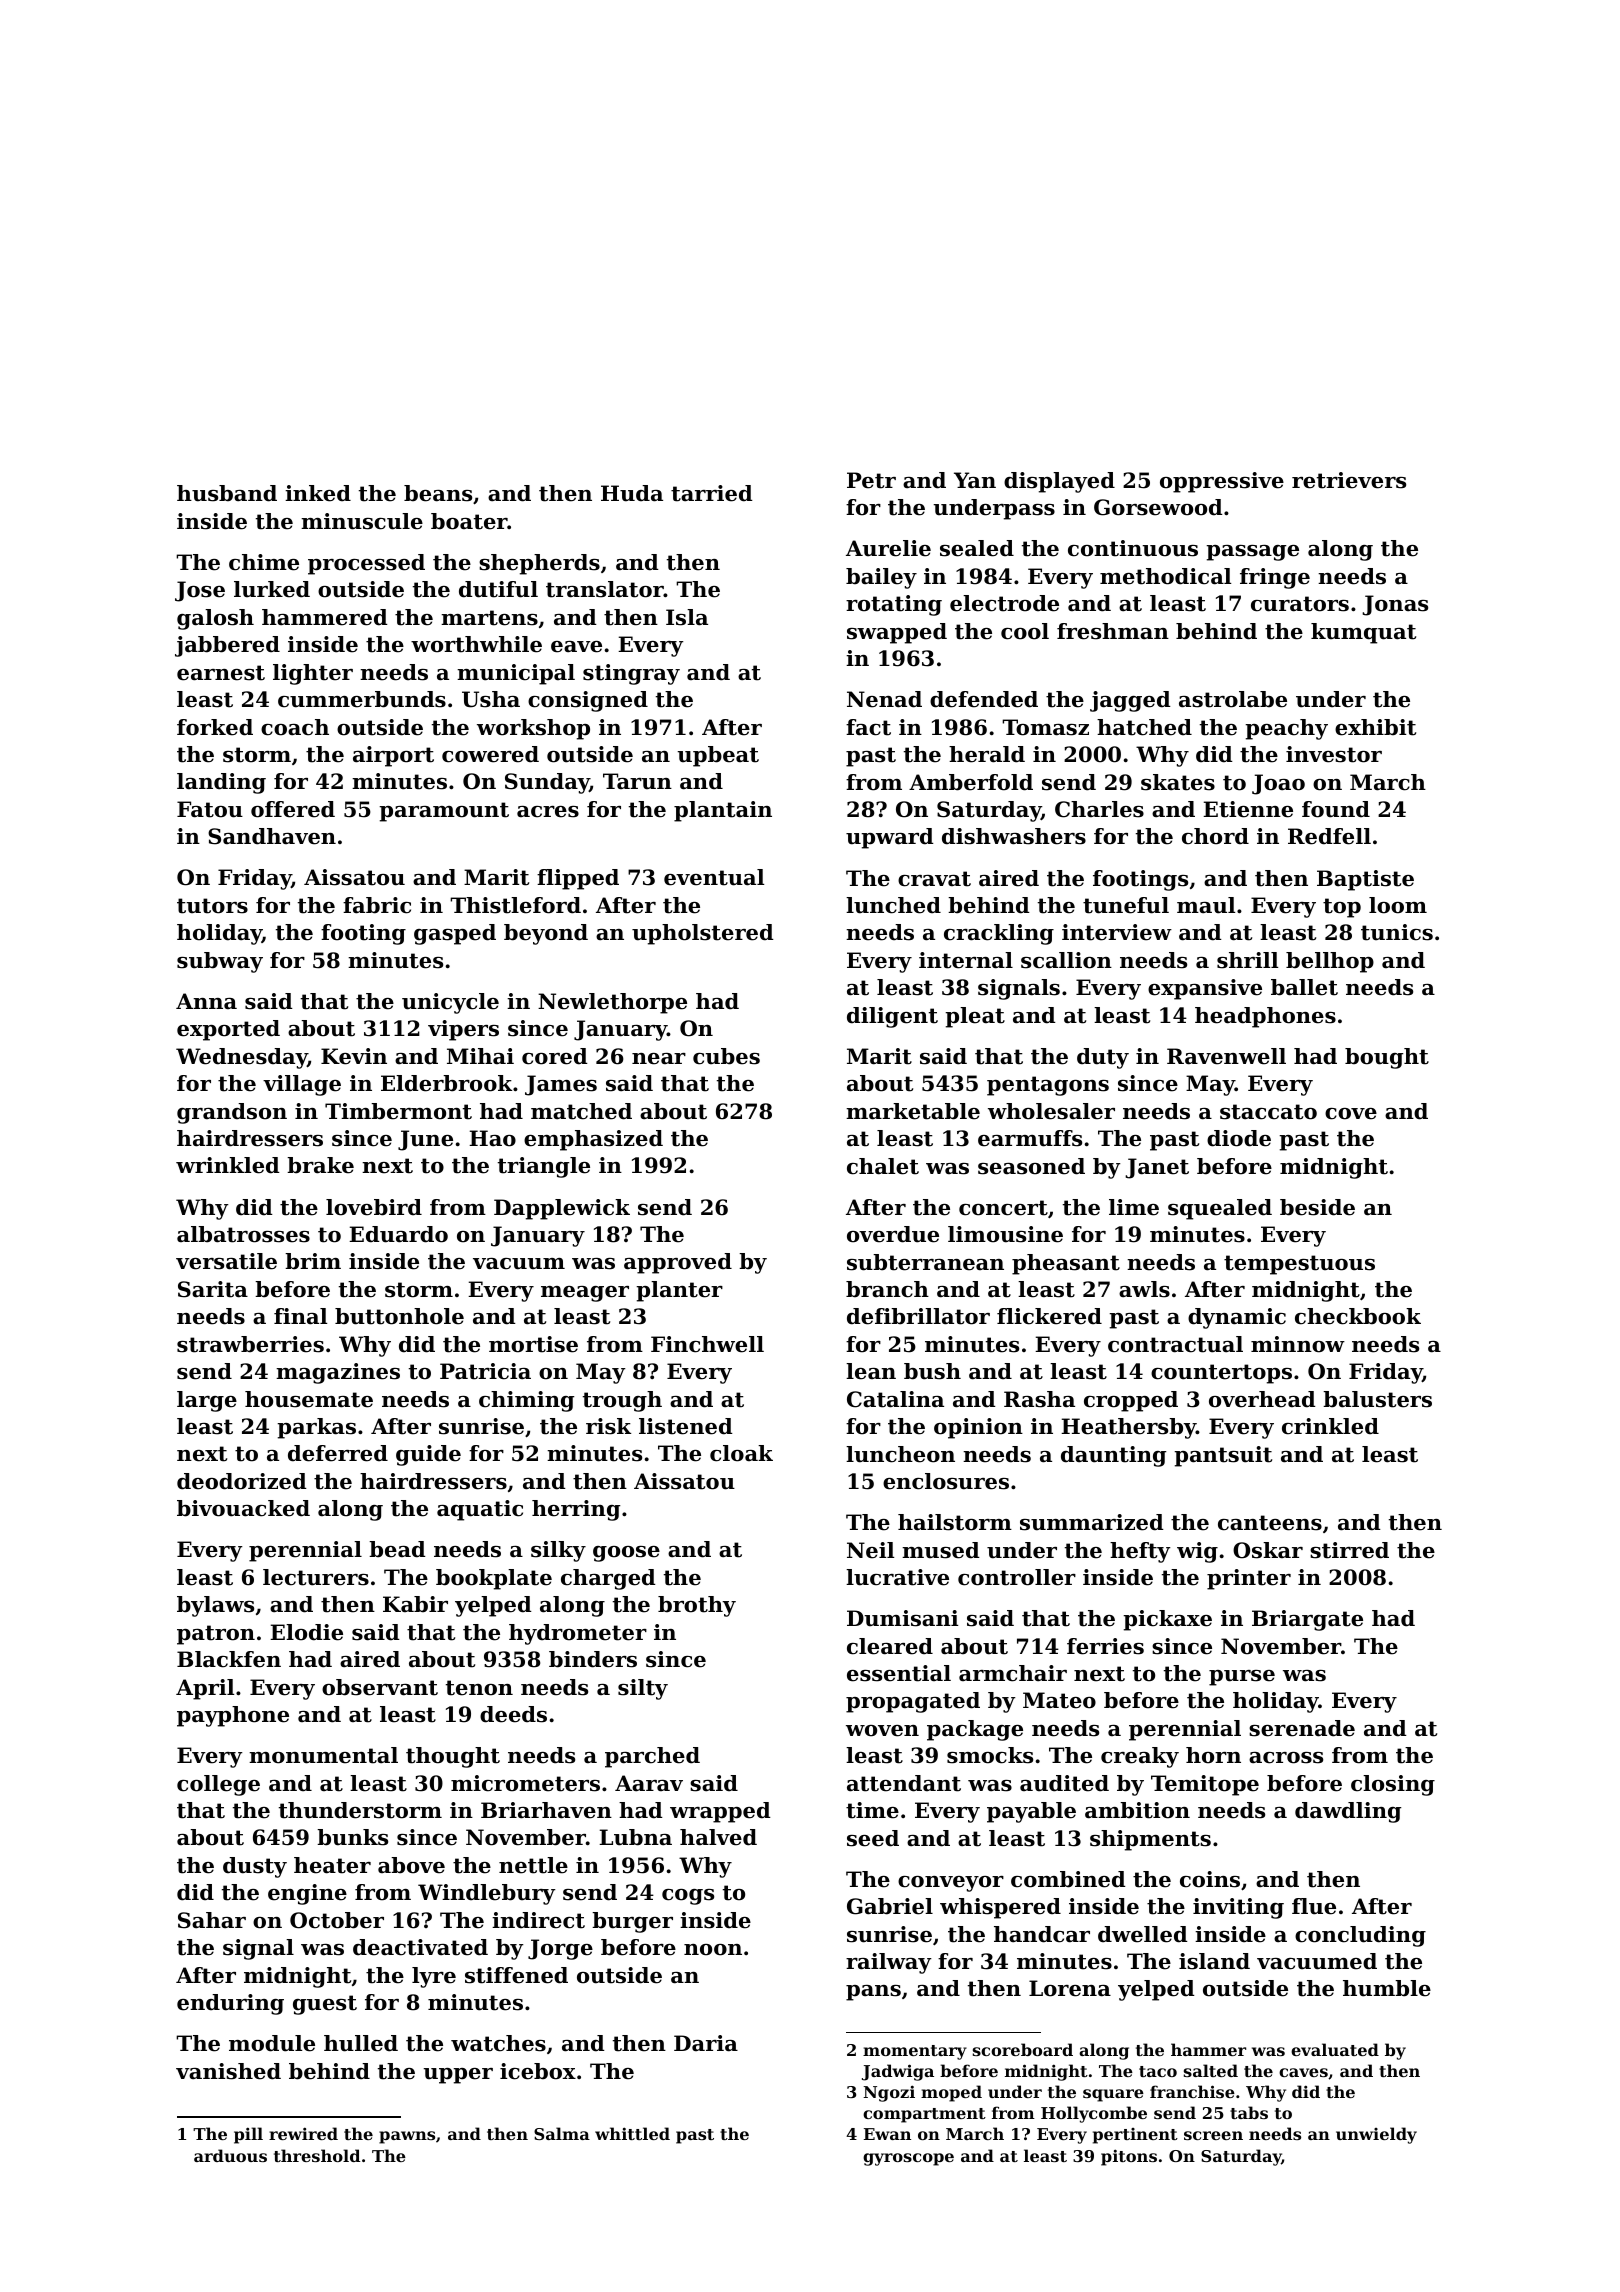 The height and width of the image is (2292, 1620). Describe the element at coordinates (1363, 633) in the image. I see `kumquat` at that location.
